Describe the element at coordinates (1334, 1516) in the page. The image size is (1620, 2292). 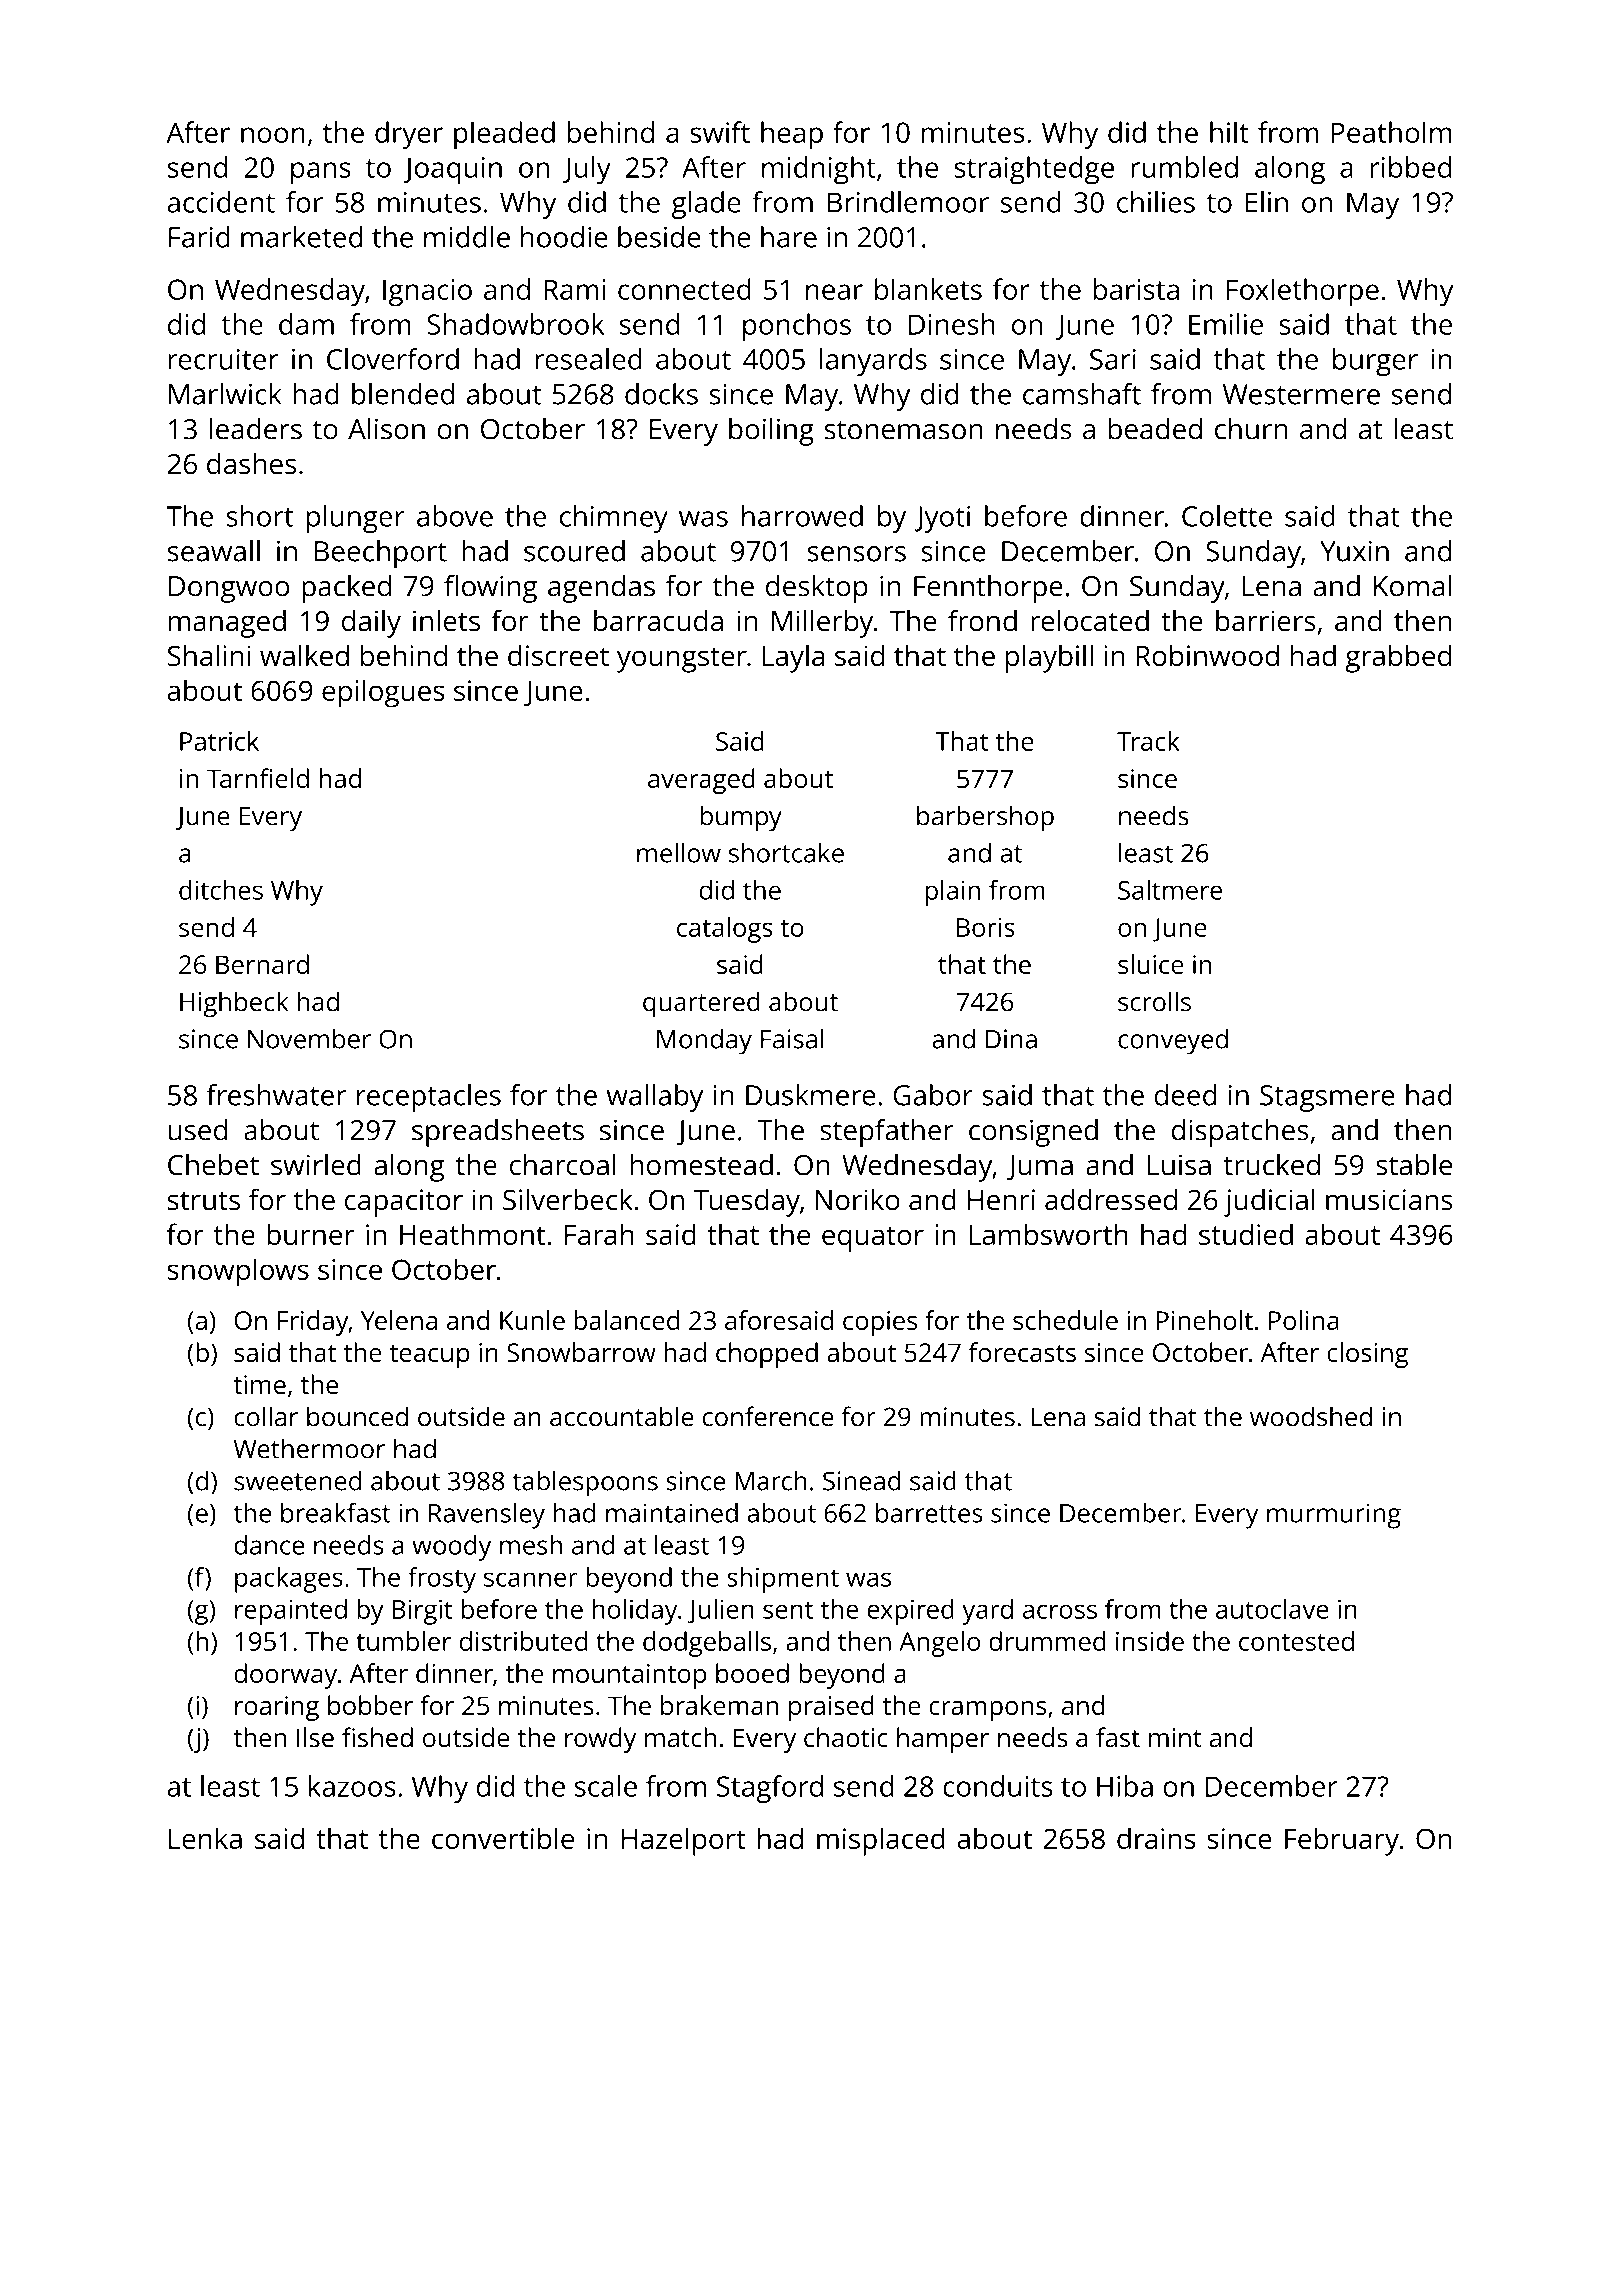
I see `murmuring` at that location.
